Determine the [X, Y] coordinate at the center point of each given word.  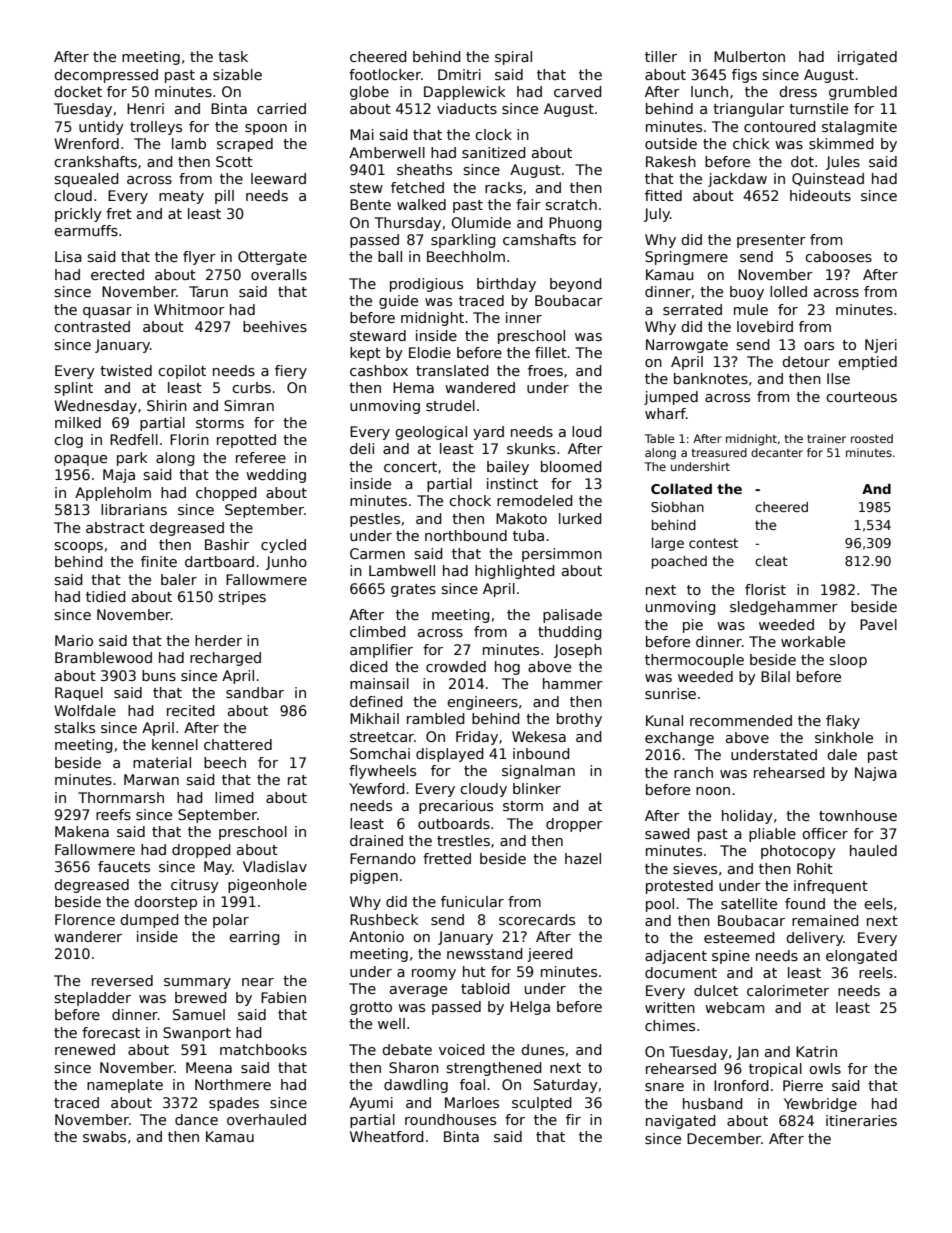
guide [398, 302]
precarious [456, 807]
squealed [86, 180]
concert [410, 467]
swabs [104, 1136]
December [724, 1138]
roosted [872, 438]
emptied [867, 363]
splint [73, 389]
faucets [124, 866]
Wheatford [387, 1136]
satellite [749, 903]
